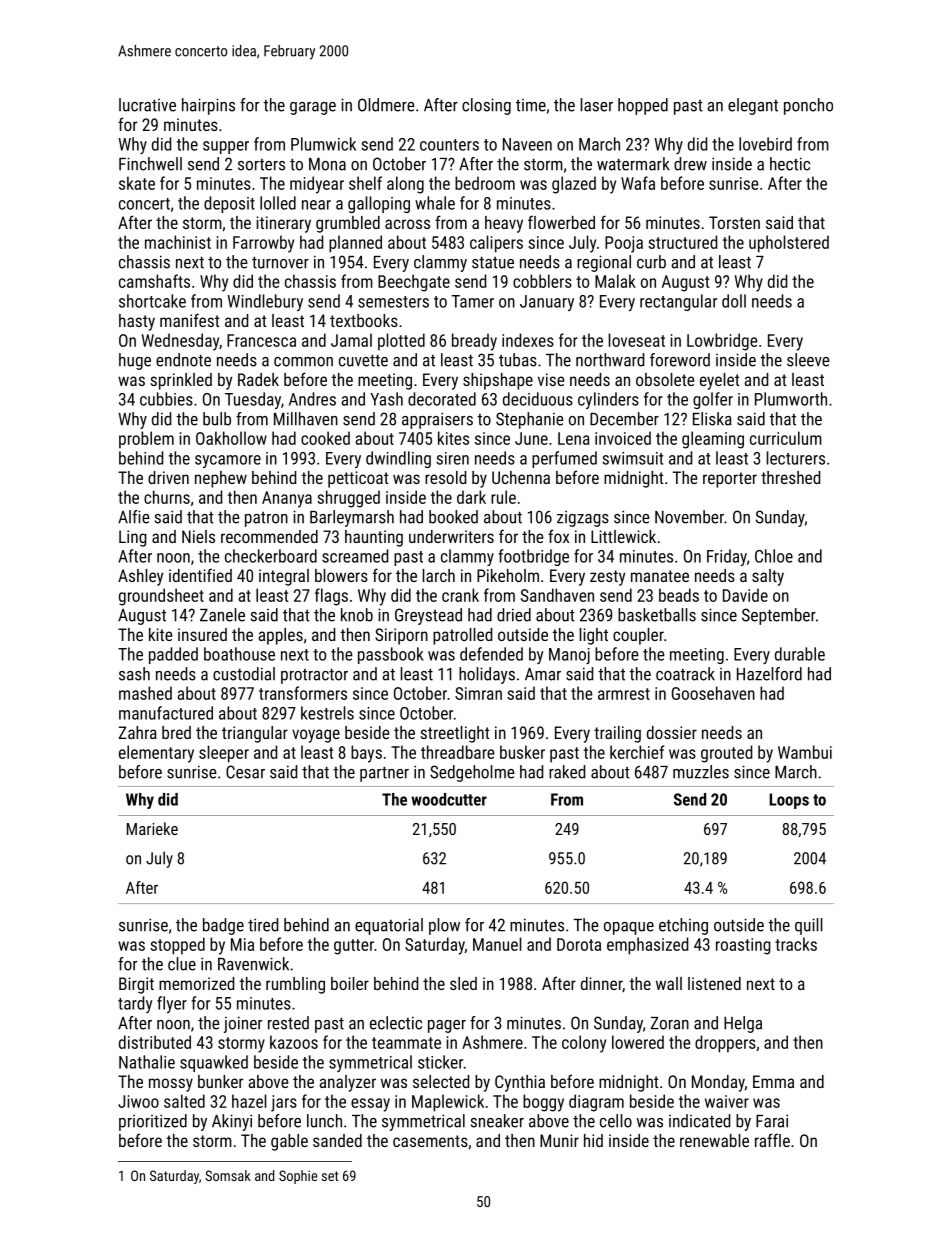 This image has width=952, height=1233. Describe the element at coordinates (147, 105) in the image. I see `lucrative` at that location.
